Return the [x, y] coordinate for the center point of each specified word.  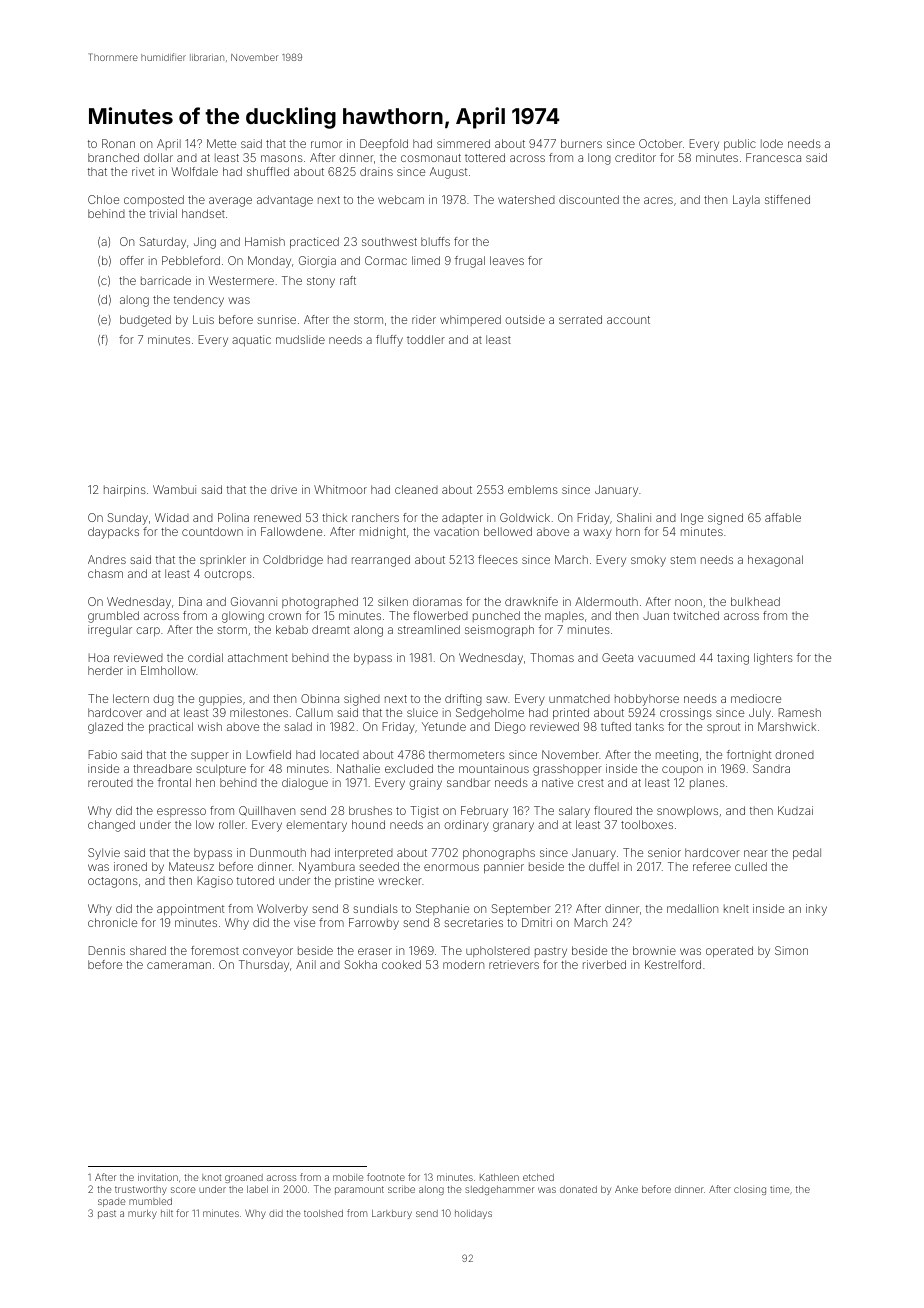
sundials [375, 908]
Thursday [264, 966]
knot [211, 1177]
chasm [105, 573]
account [628, 320]
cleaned [416, 489]
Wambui [174, 489]
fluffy [389, 341]
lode [772, 143]
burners [581, 143]
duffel [604, 866]
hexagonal [775, 561]
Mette [221, 143]
